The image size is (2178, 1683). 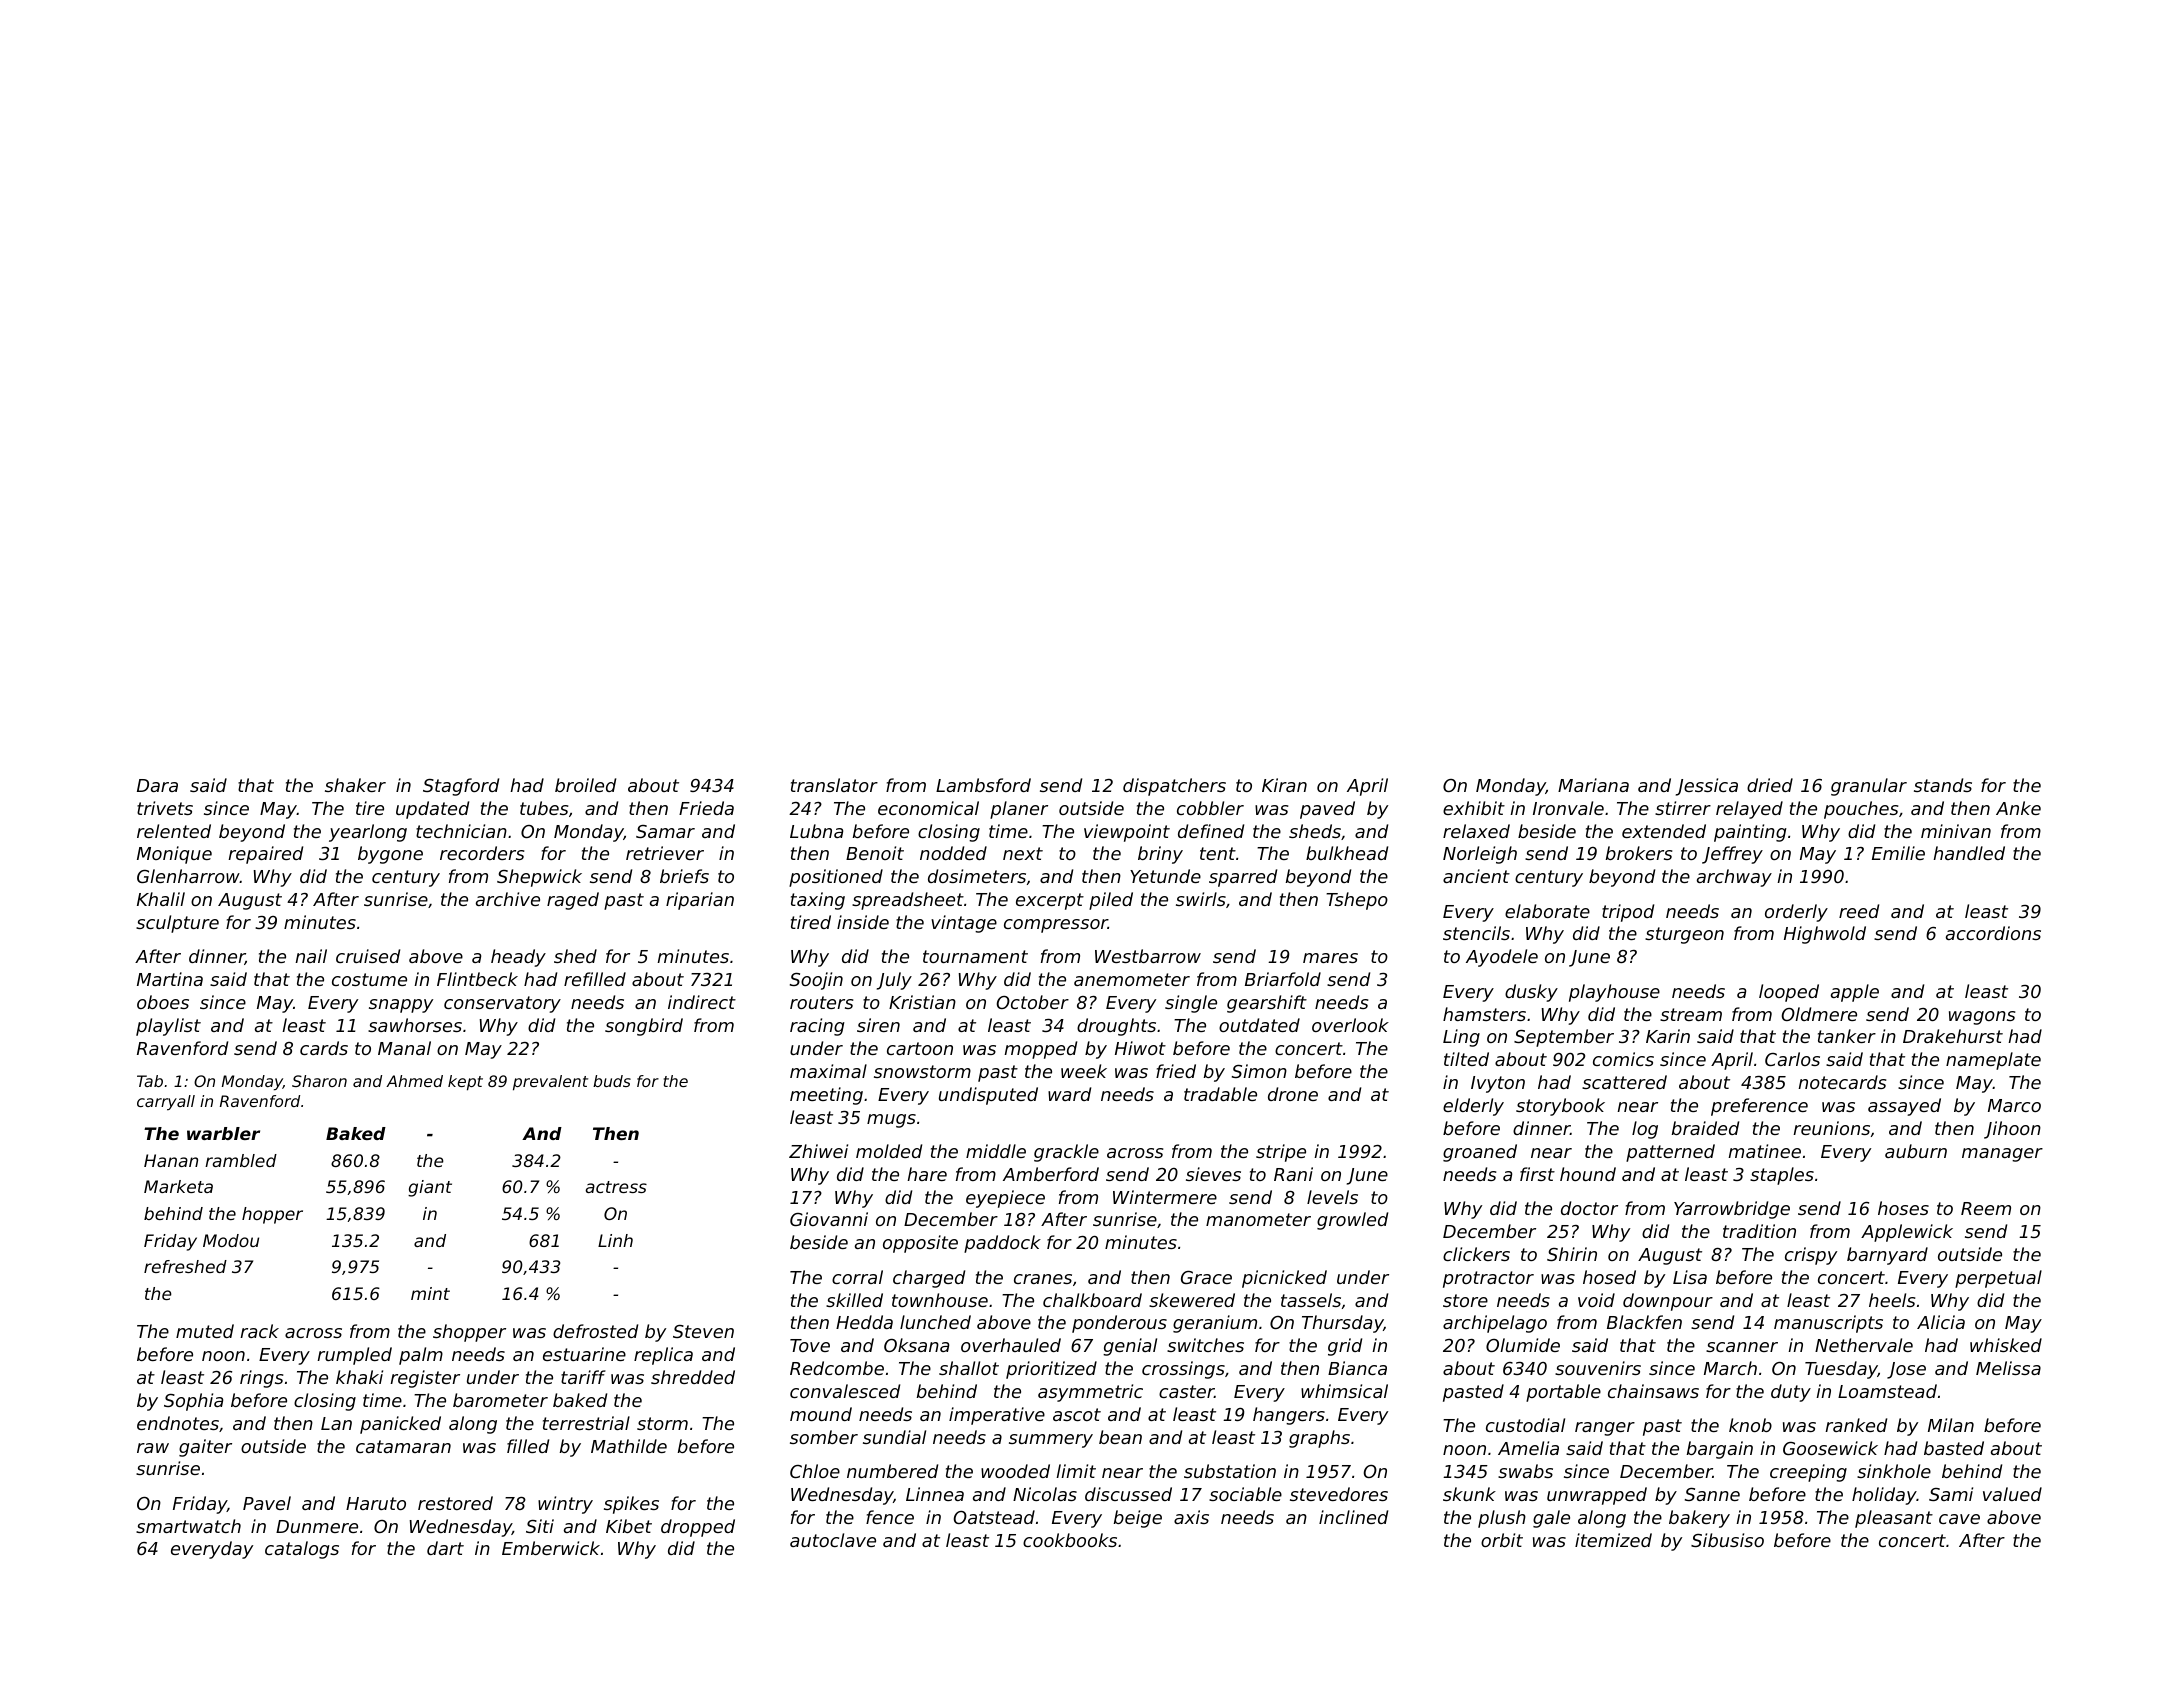 What do you see at coordinates (355, 785) in the page?
I see `shaker` at bounding box center [355, 785].
